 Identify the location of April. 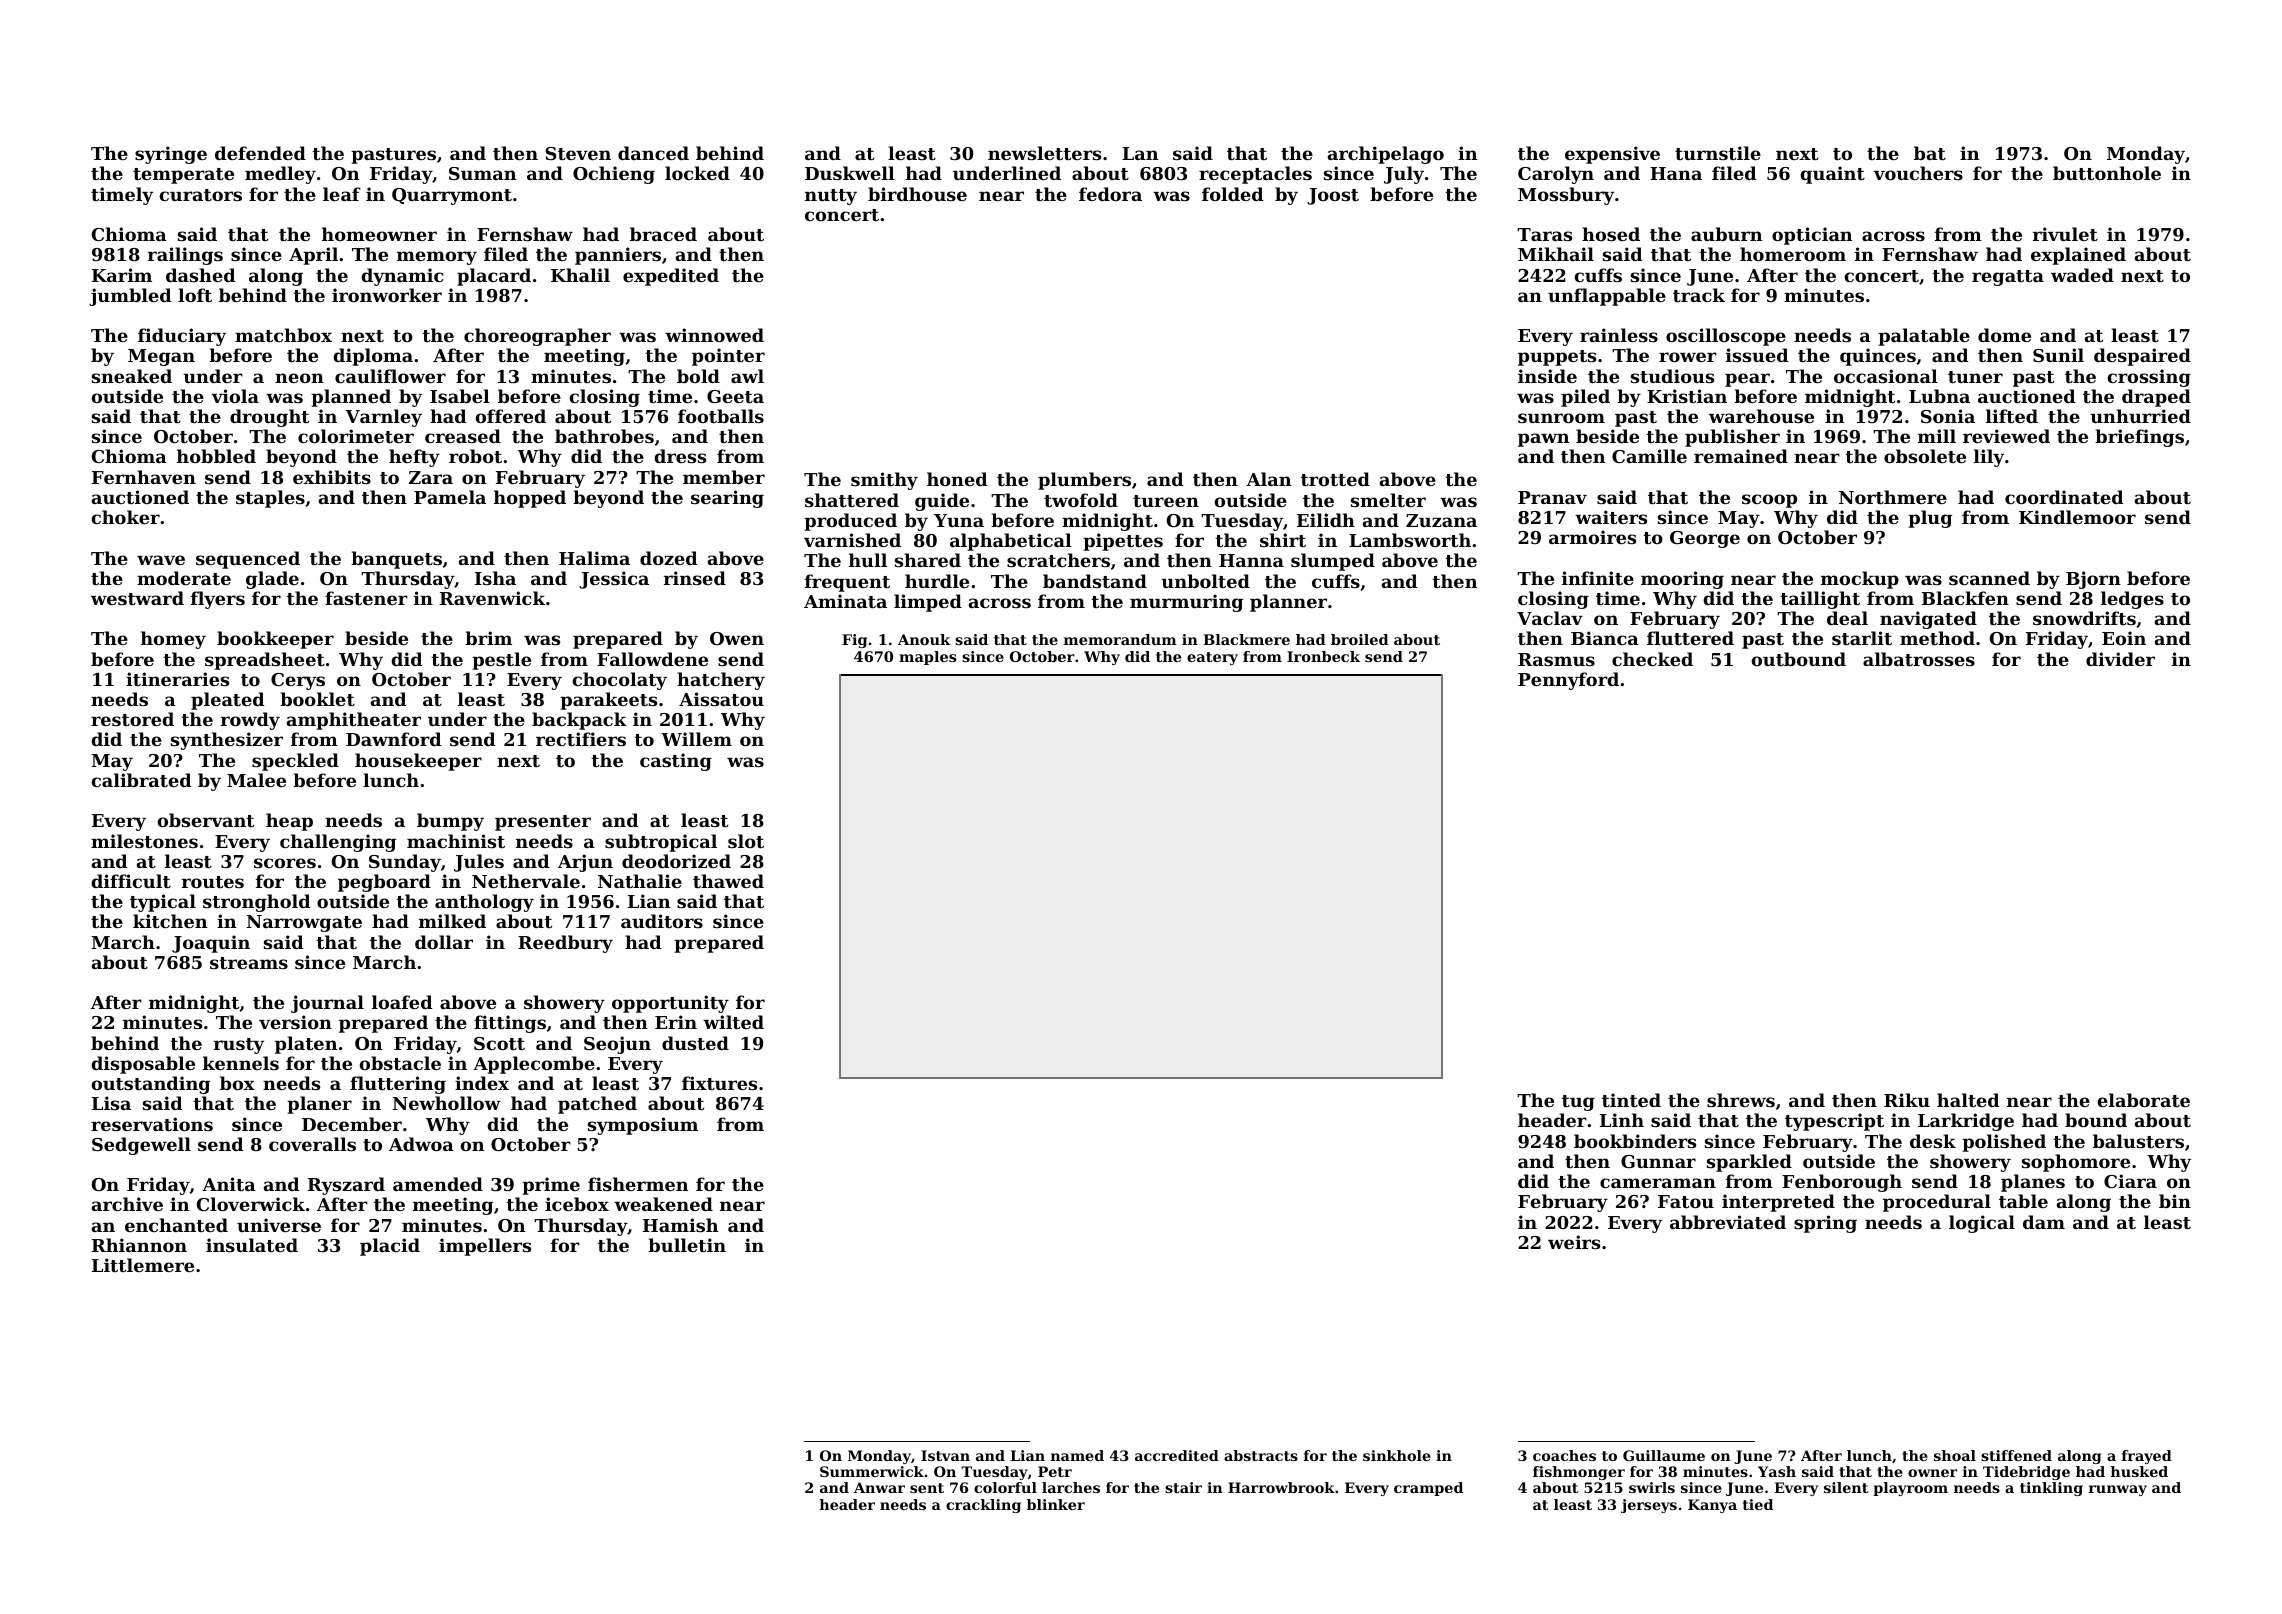
(313, 256).
